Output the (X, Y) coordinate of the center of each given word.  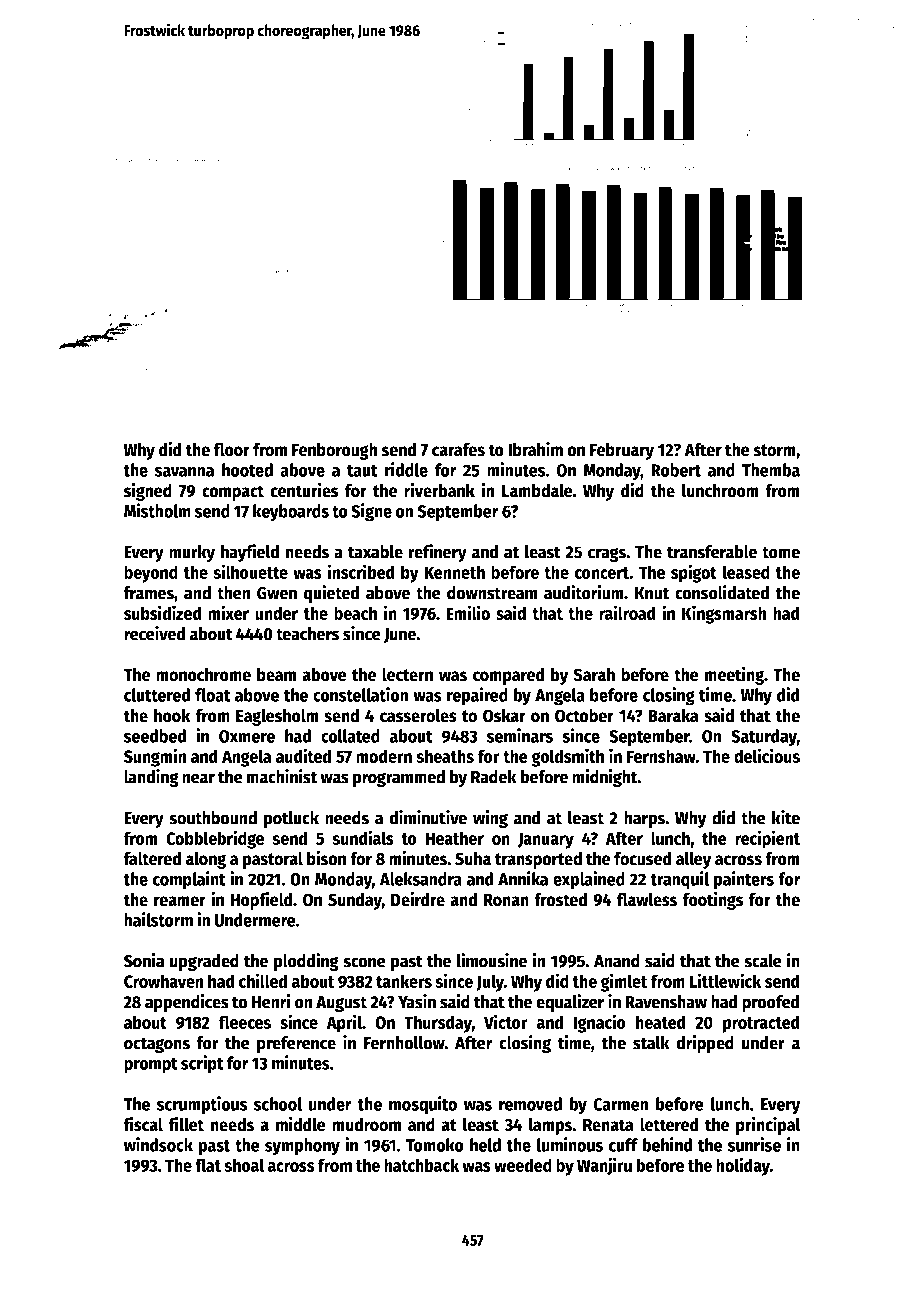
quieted (331, 594)
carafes (458, 449)
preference (296, 1044)
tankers (404, 981)
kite (786, 817)
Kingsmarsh (724, 614)
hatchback (421, 1165)
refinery (437, 553)
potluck (291, 819)
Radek (493, 777)
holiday (743, 1166)
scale (763, 961)
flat (208, 1165)
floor (231, 449)
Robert (676, 470)
